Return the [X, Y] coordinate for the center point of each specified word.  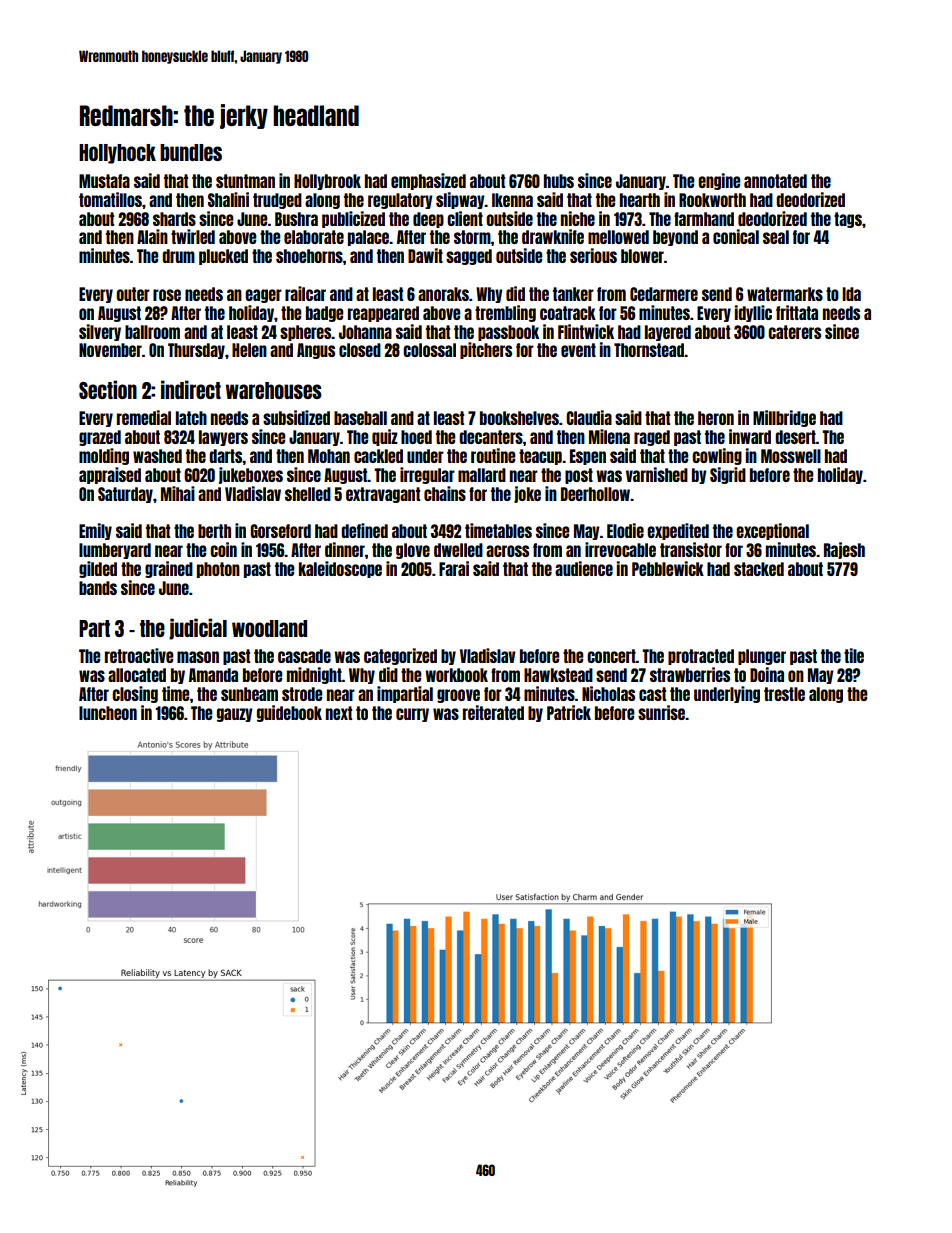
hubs [559, 181]
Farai [454, 568]
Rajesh [844, 550]
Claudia [589, 417]
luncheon [108, 713]
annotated [775, 181]
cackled [378, 456]
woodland [269, 628]
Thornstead [649, 350]
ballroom [152, 332]
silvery [100, 332]
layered [668, 333]
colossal [429, 350]
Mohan [329, 456]
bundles [191, 152]
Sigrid [728, 475]
